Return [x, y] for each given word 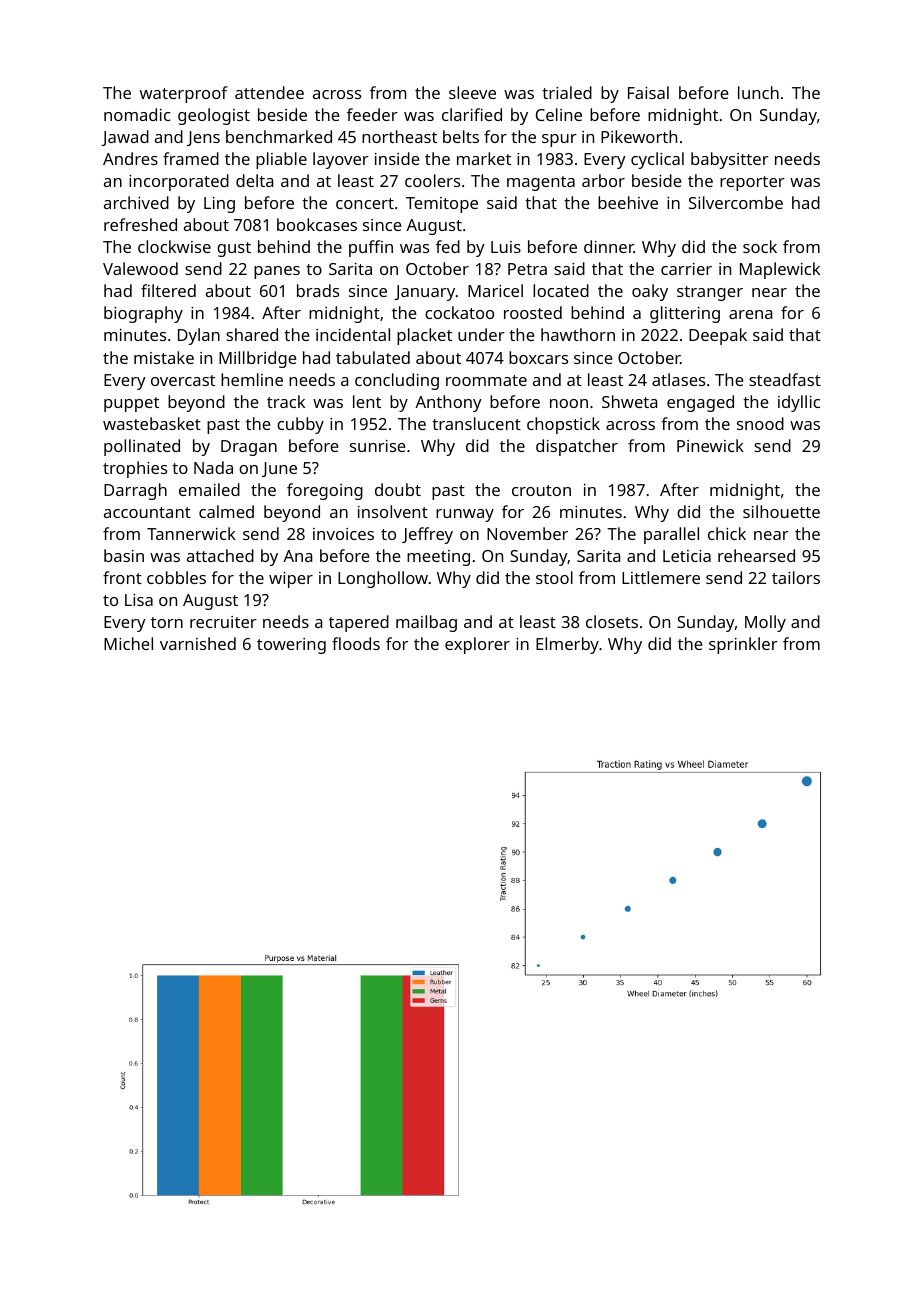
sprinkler [743, 645]
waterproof [184, 94]
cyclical [657, 160]
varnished [198, 643]
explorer [477, 645]
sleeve [472, 92]
